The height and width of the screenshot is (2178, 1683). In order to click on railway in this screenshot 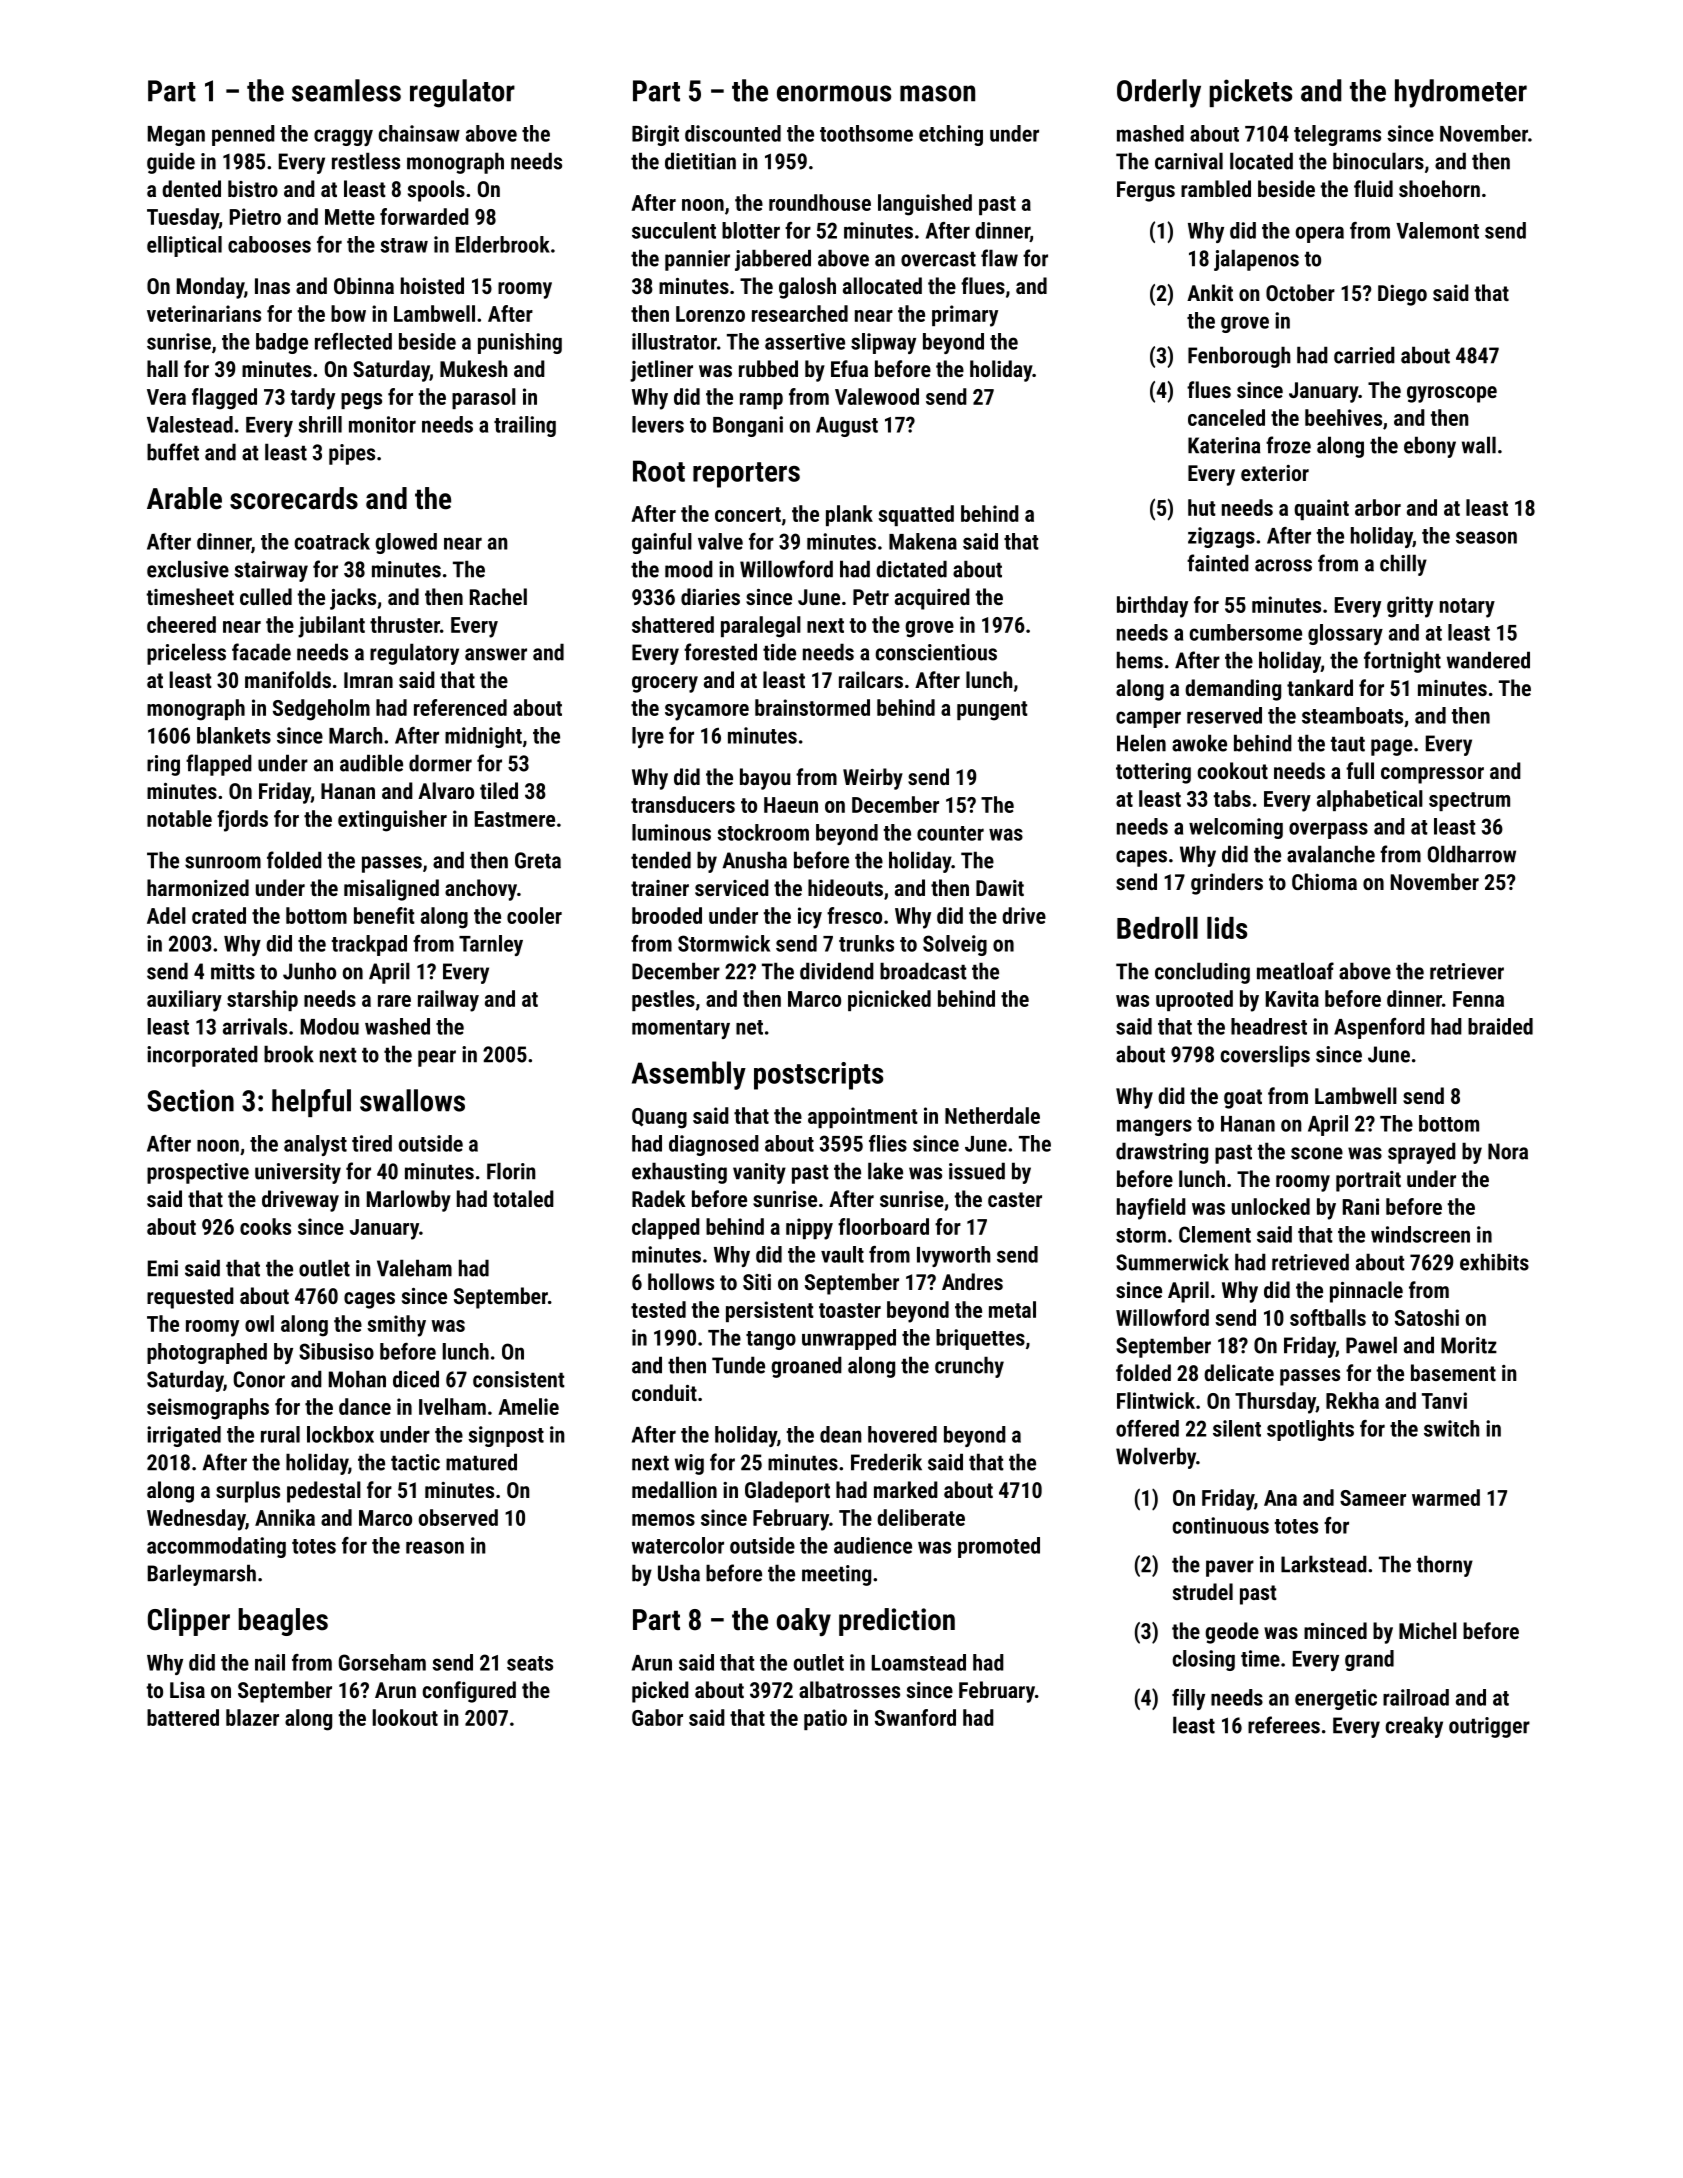, I will do `click(448, 1001)`.
